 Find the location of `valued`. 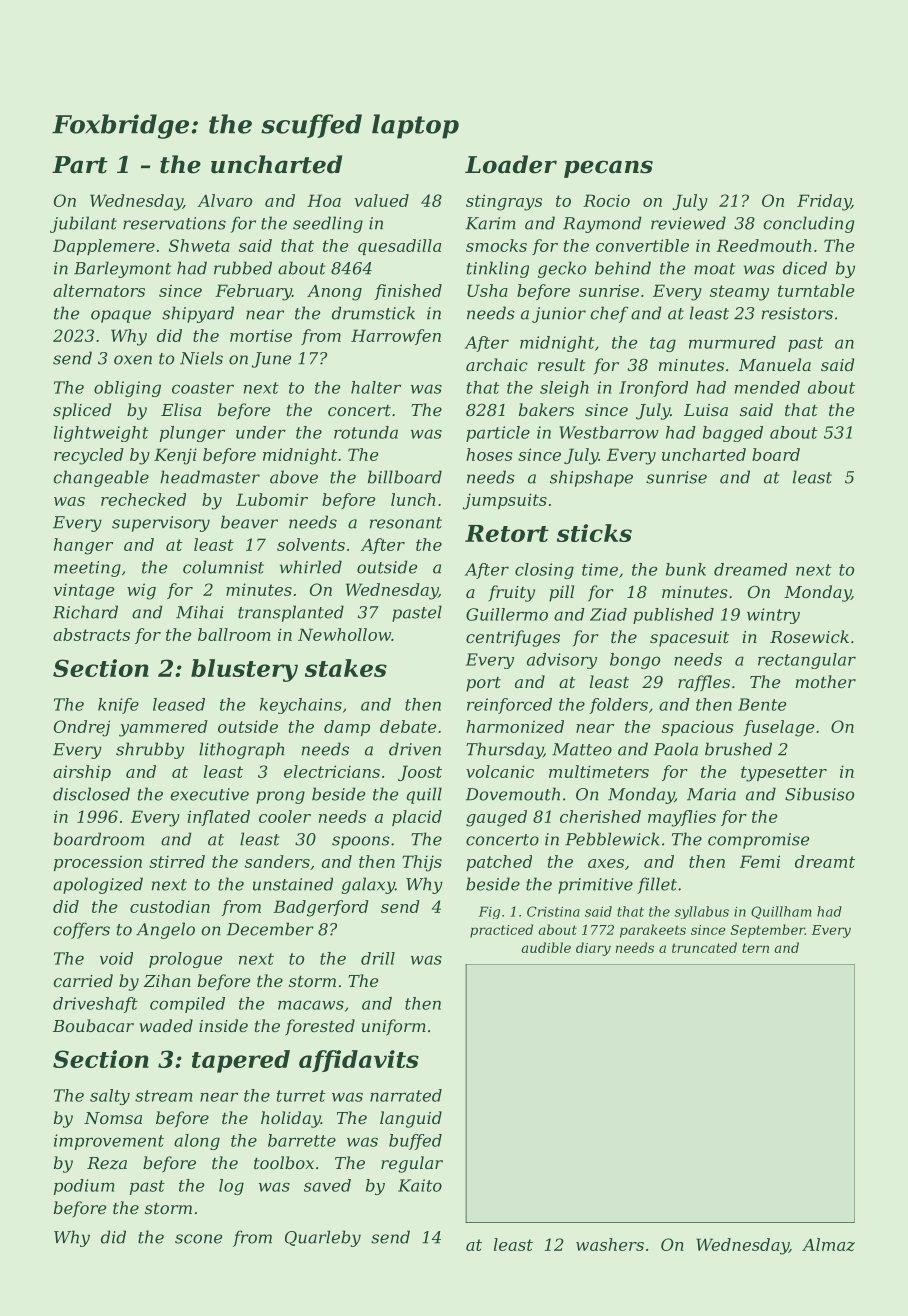

valued is located at coordinates (382, 200).
